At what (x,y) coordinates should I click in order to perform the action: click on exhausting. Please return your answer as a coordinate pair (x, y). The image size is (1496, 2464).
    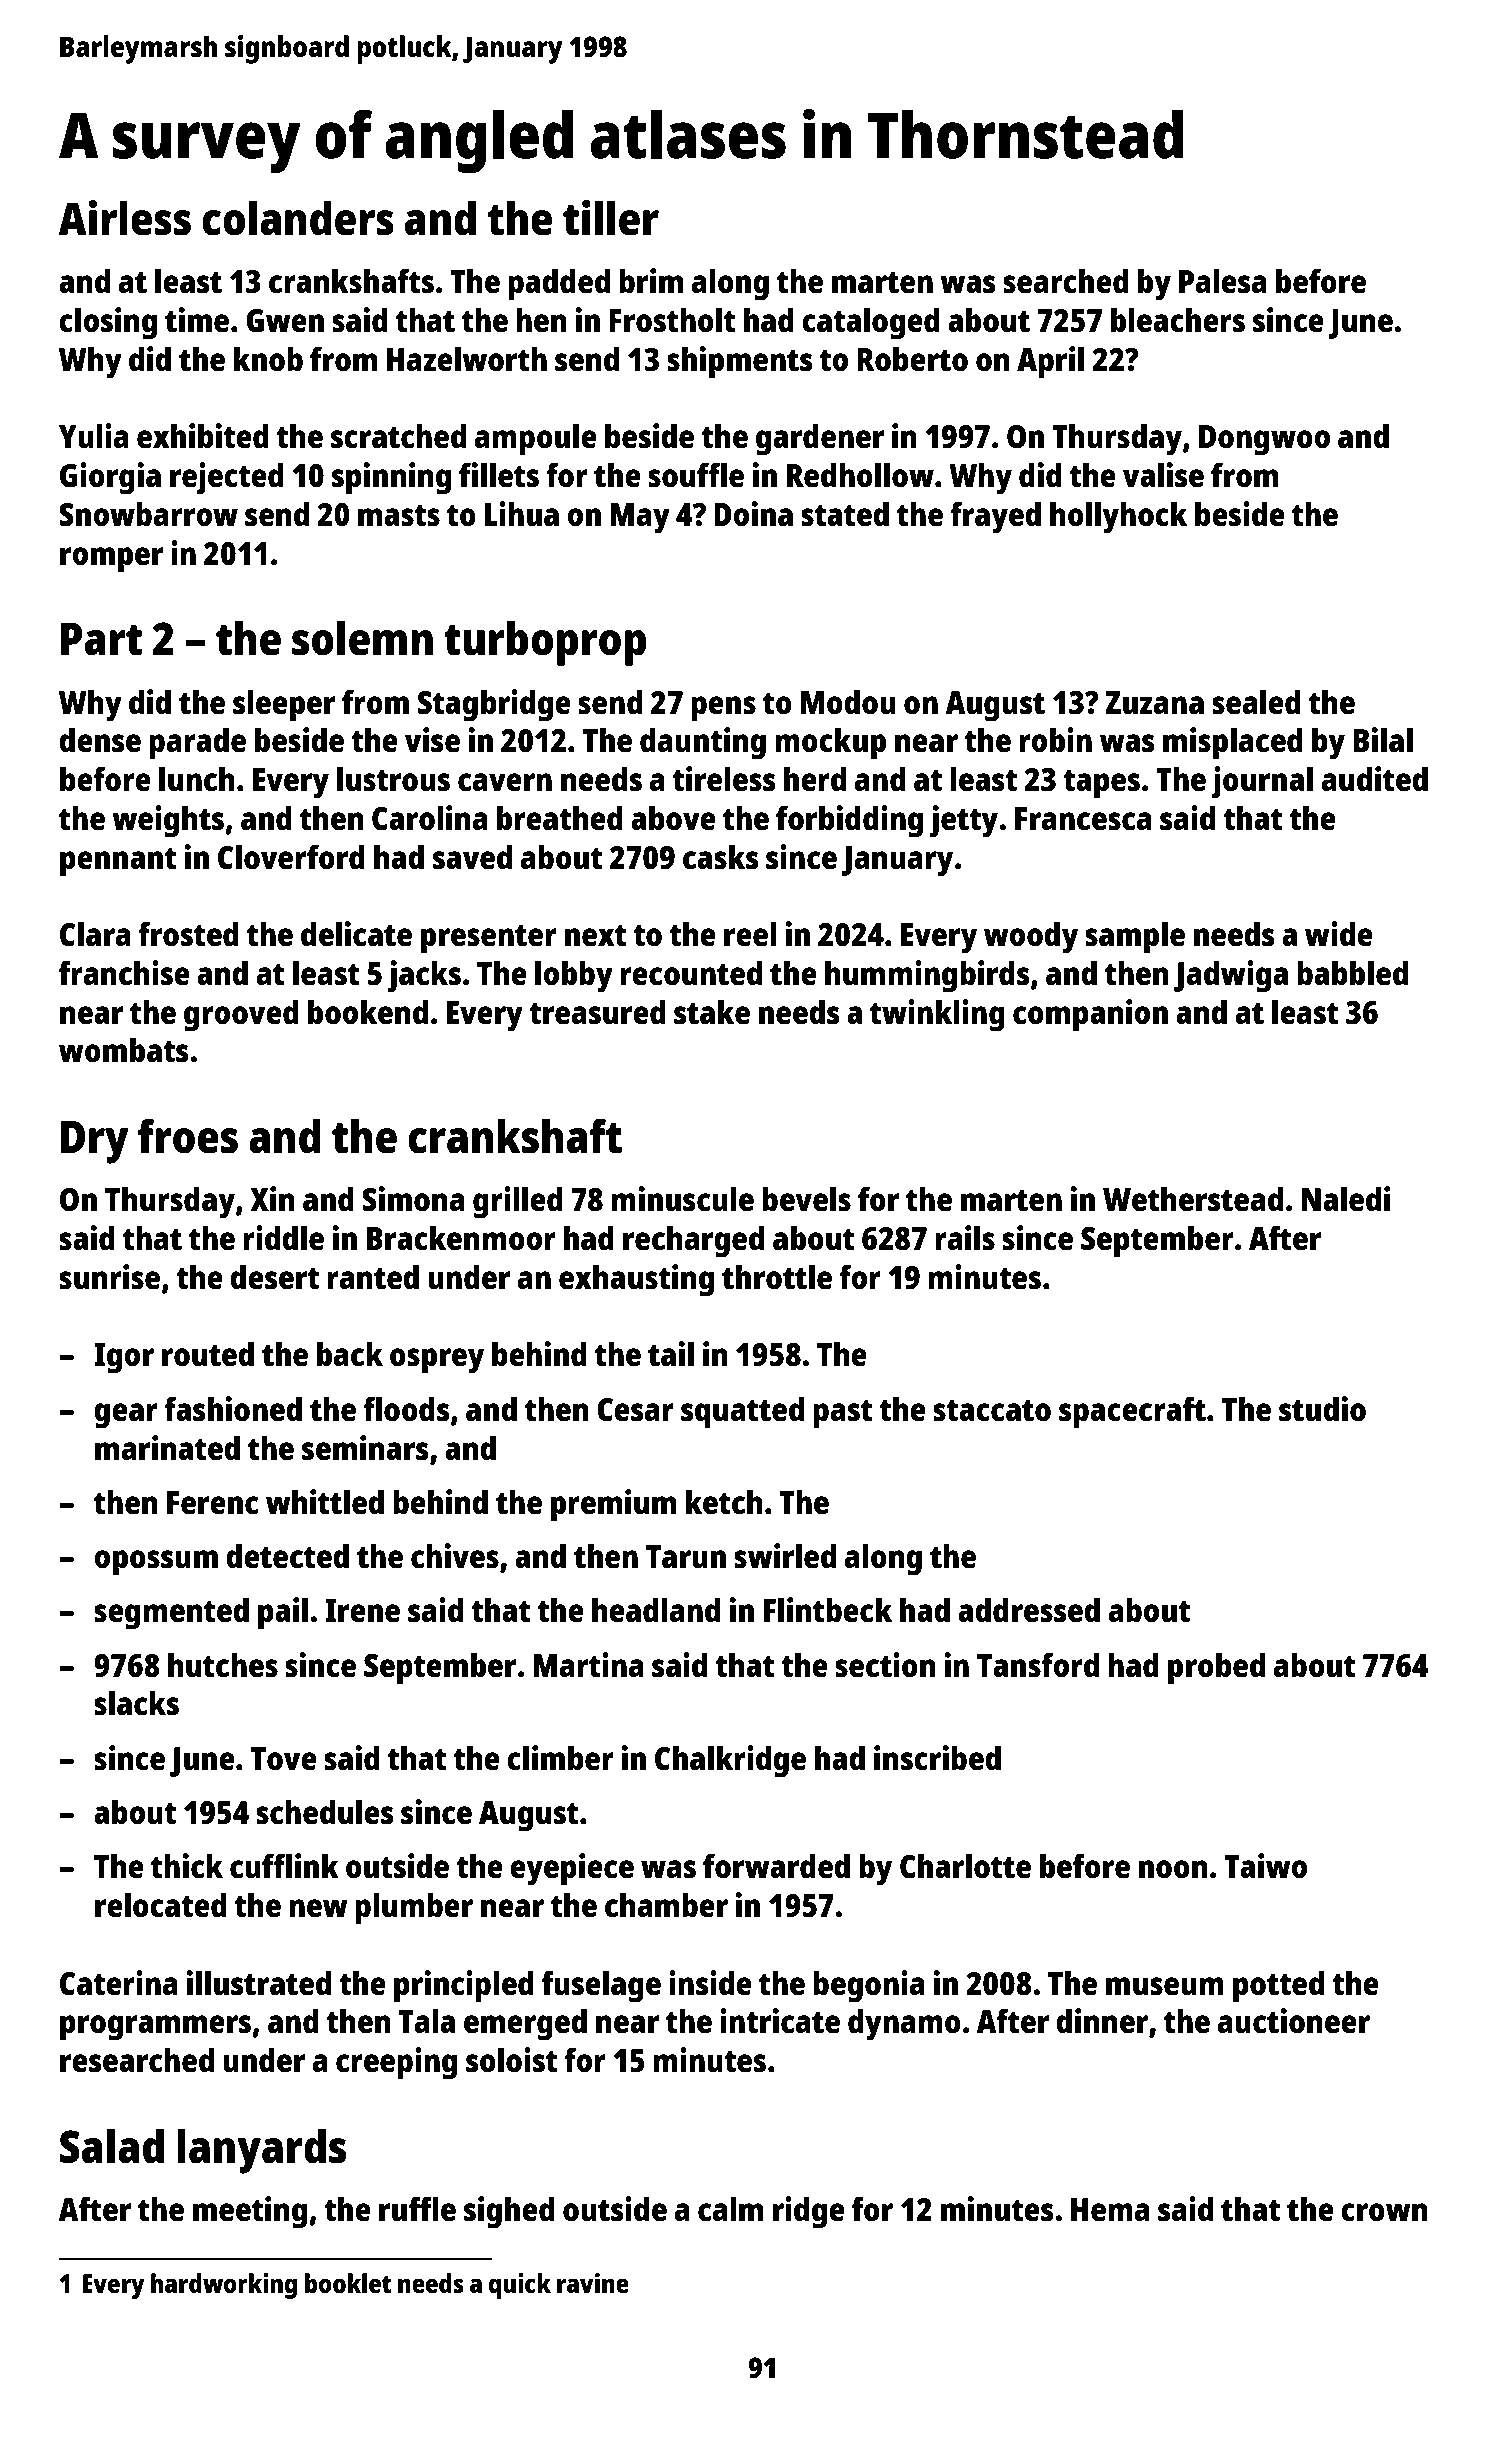
    Looking at the image, I should click on (636, 1280).
